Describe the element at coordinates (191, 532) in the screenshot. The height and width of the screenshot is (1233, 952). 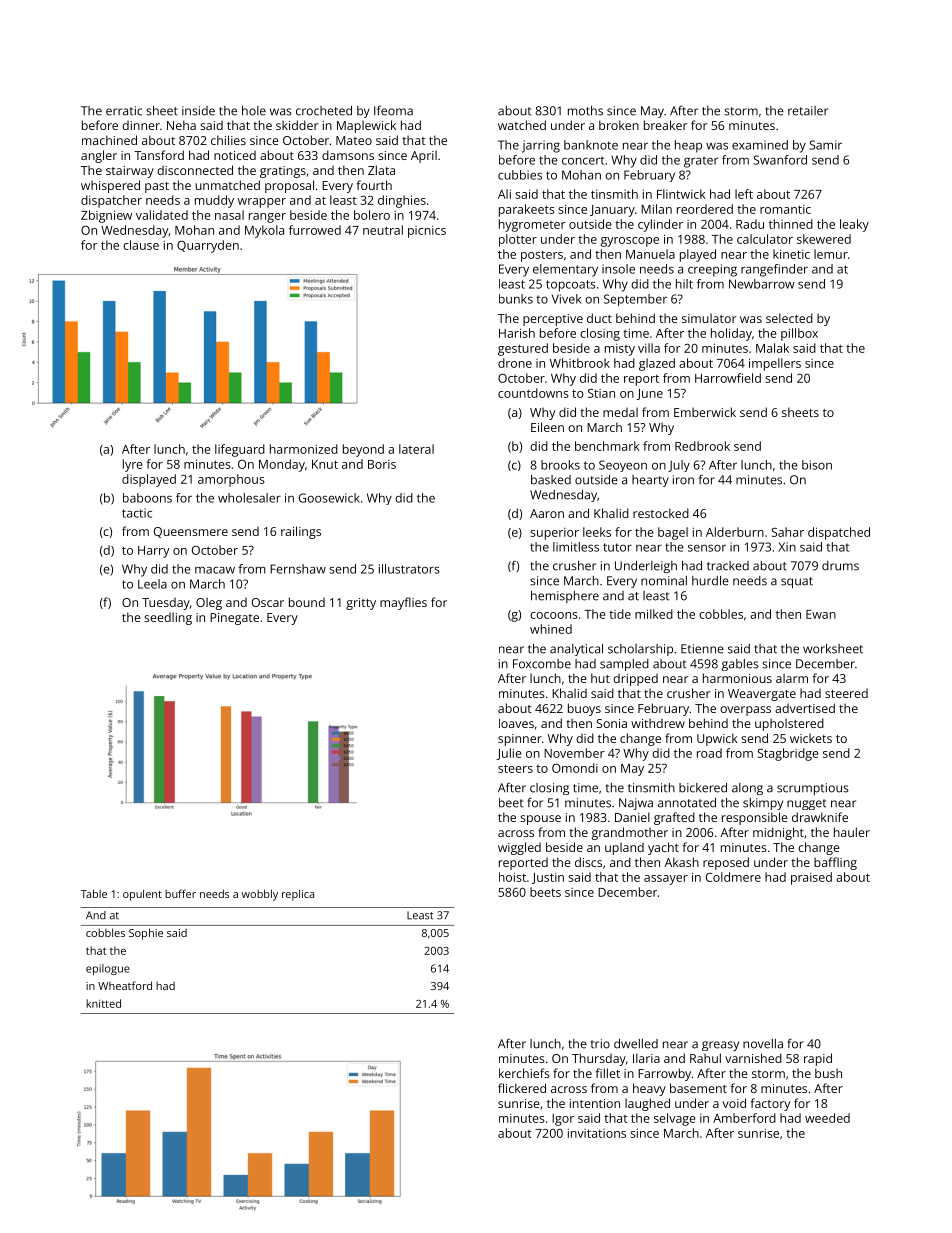
I see `Queensmere` at that location.
